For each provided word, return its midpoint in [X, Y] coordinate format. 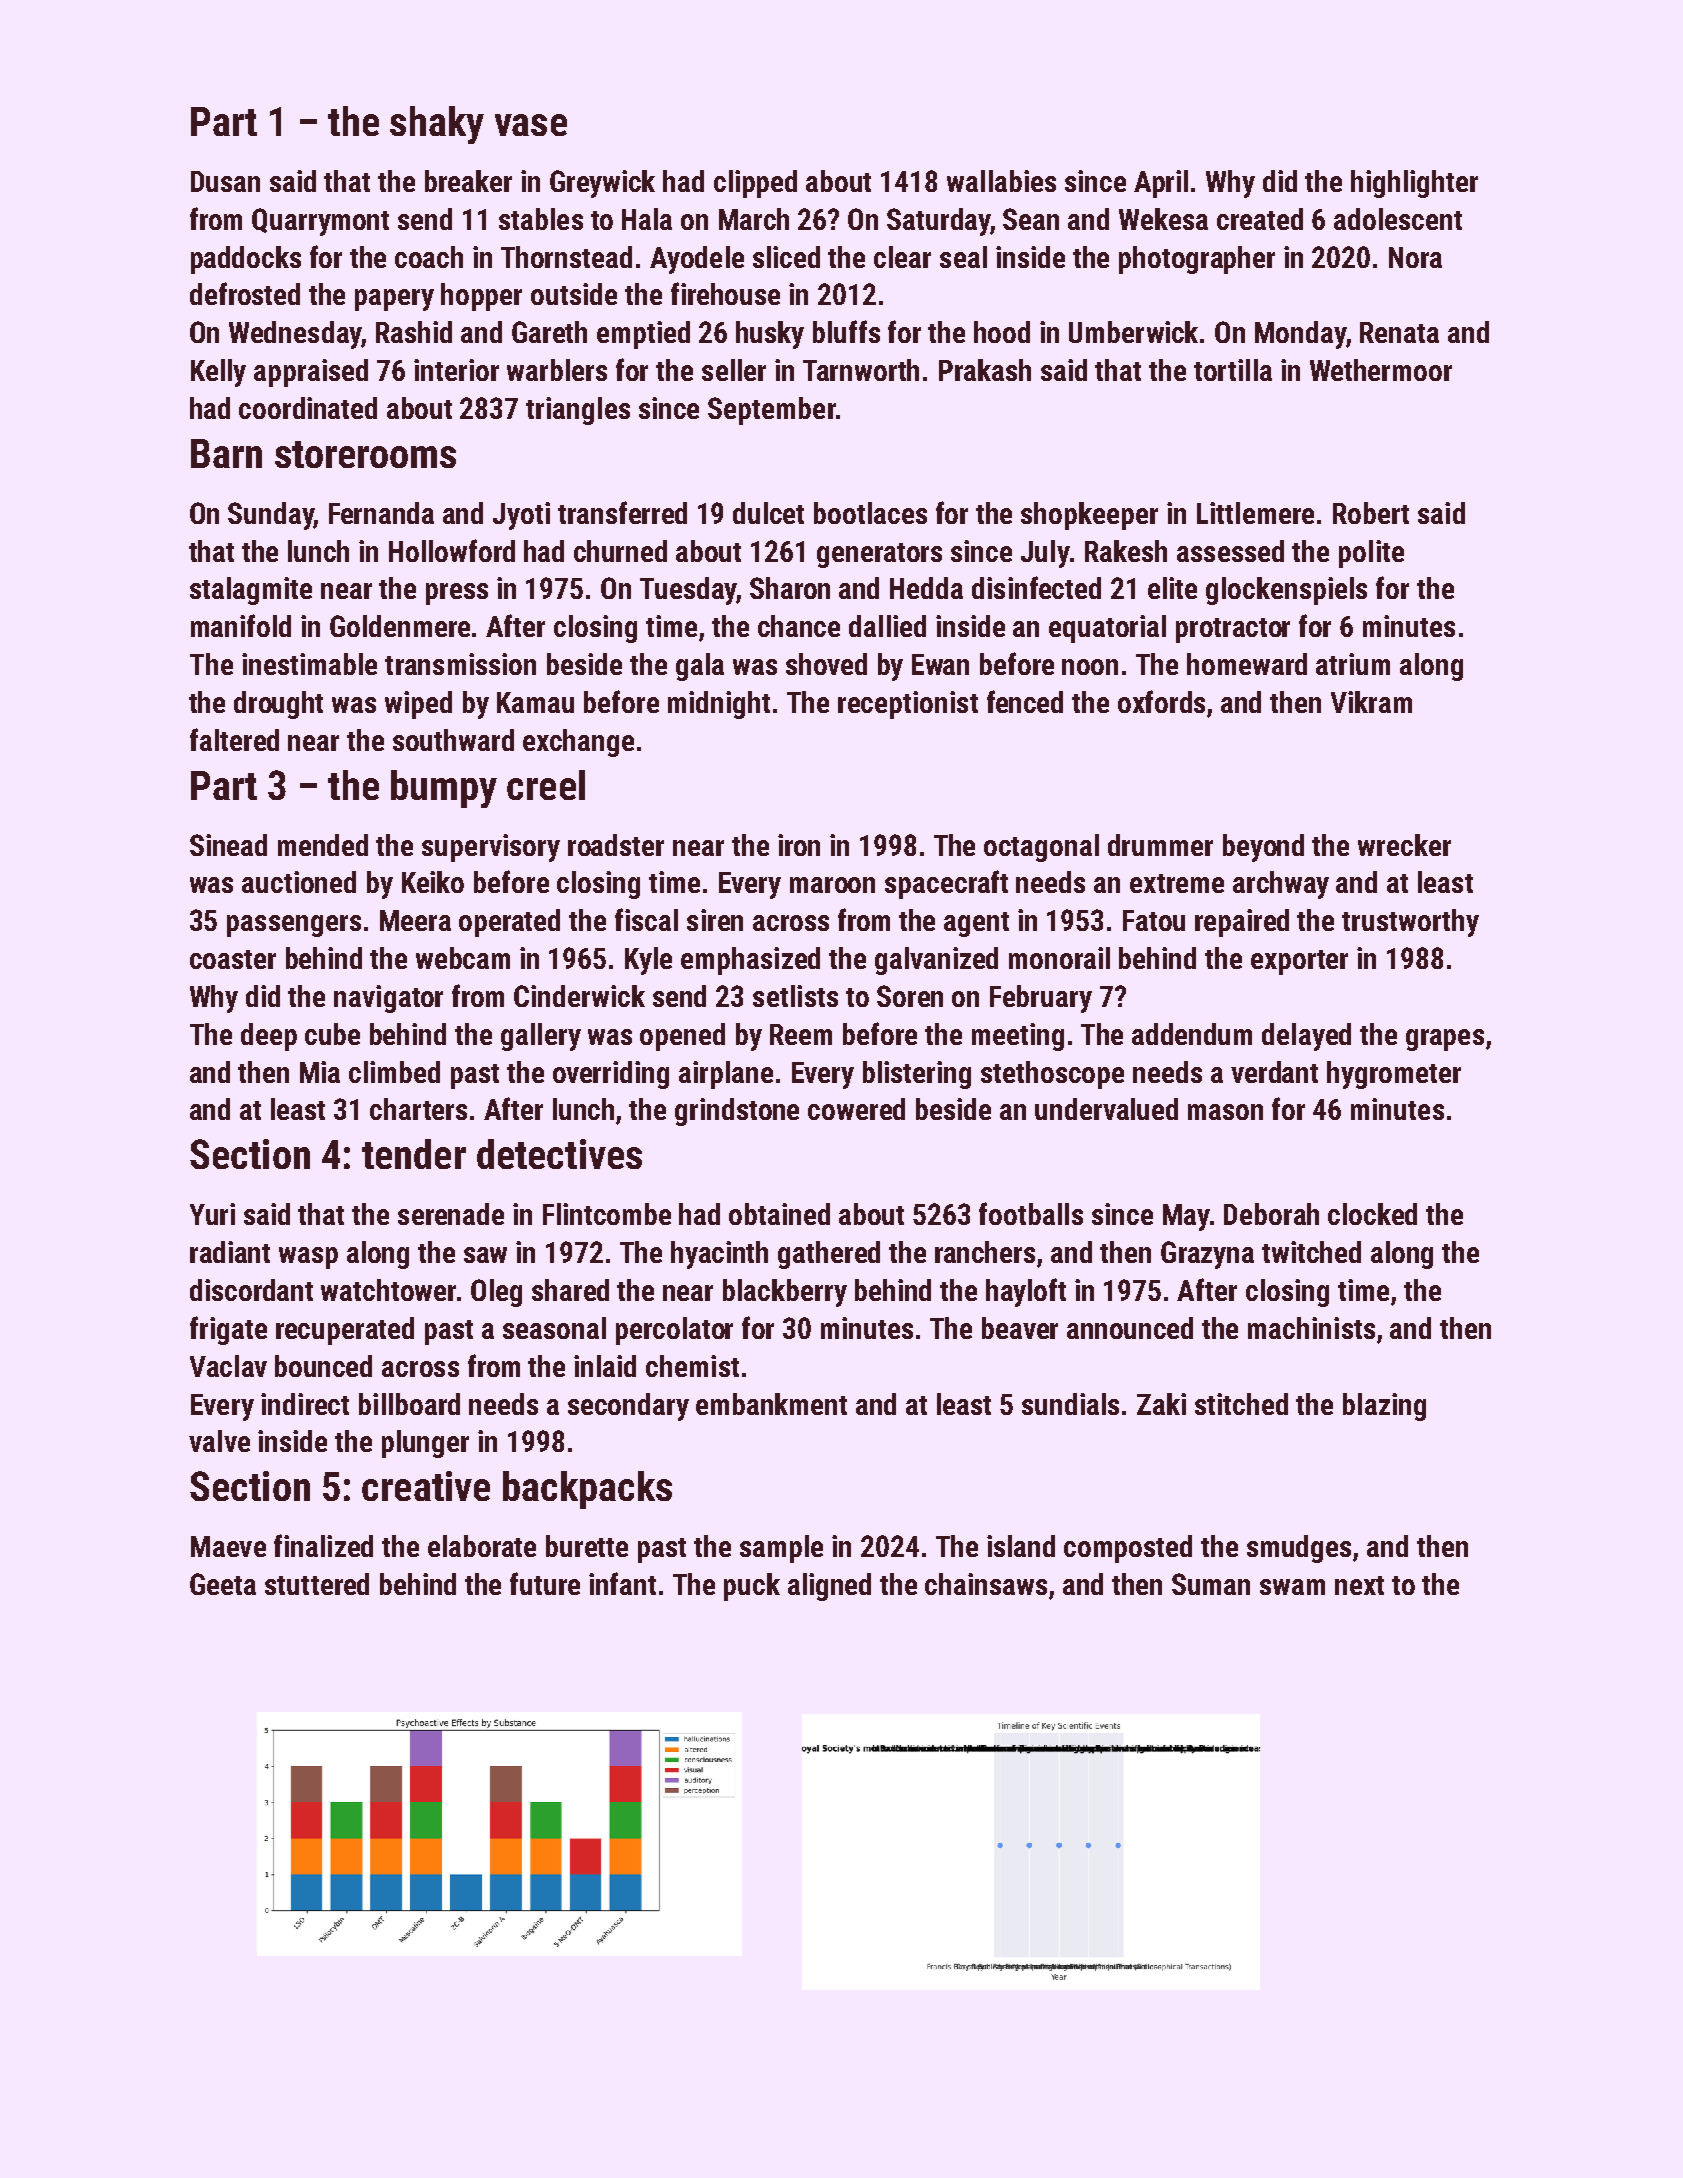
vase [531, 125]
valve [219, 1441]
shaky [437, 125]
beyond [1263, 848]
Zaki [1161, 1404]
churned [620, 551]
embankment [771, 1404]
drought [278, 705]
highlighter [1414, 184]
